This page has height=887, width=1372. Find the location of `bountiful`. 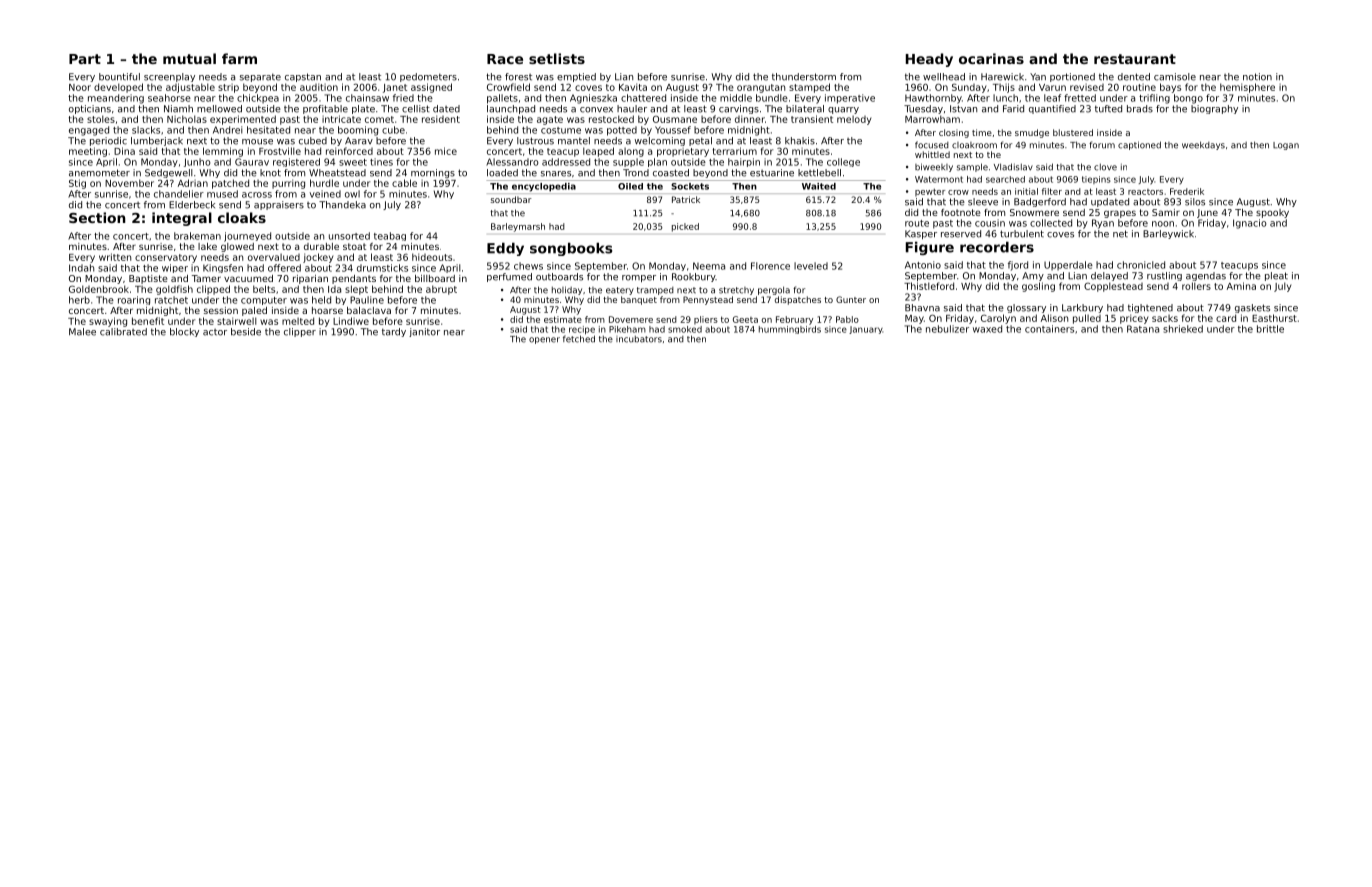

bountiful is located at coordinates (119, 77).
